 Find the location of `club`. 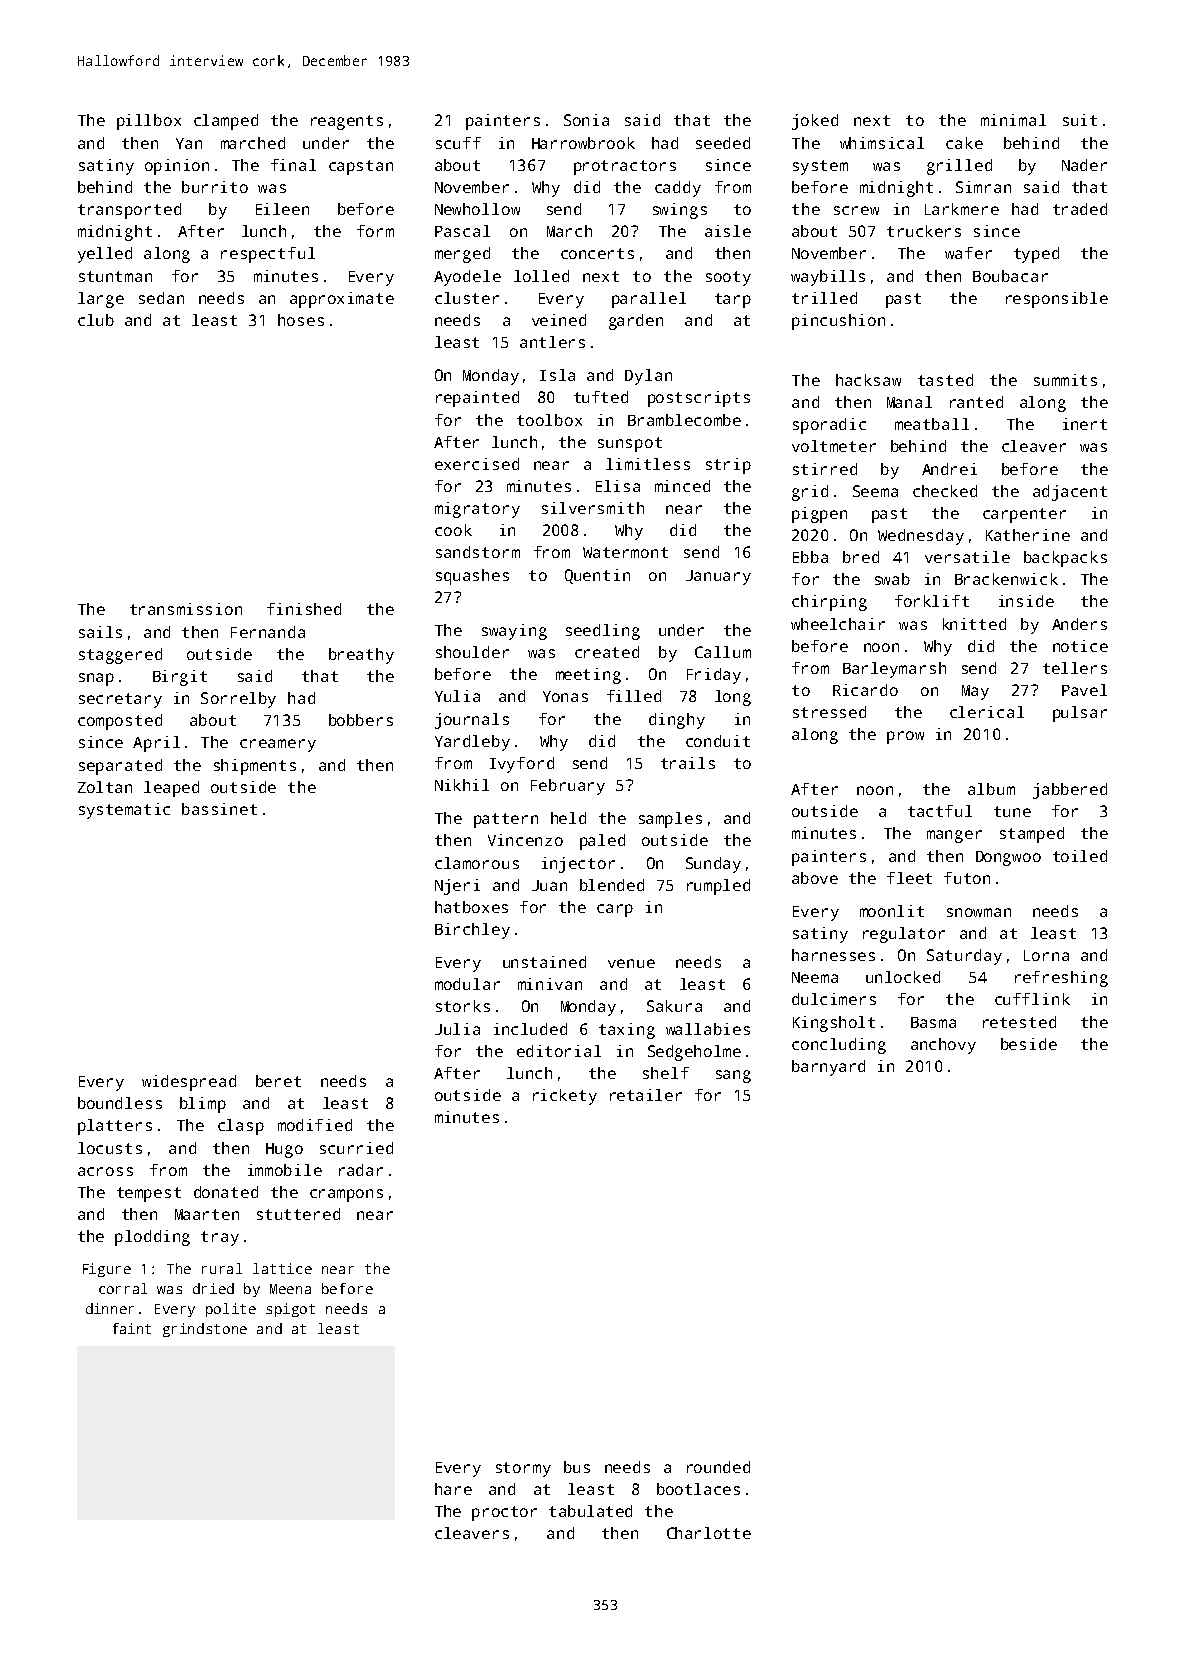

club is located at coordinates (96, 320).
